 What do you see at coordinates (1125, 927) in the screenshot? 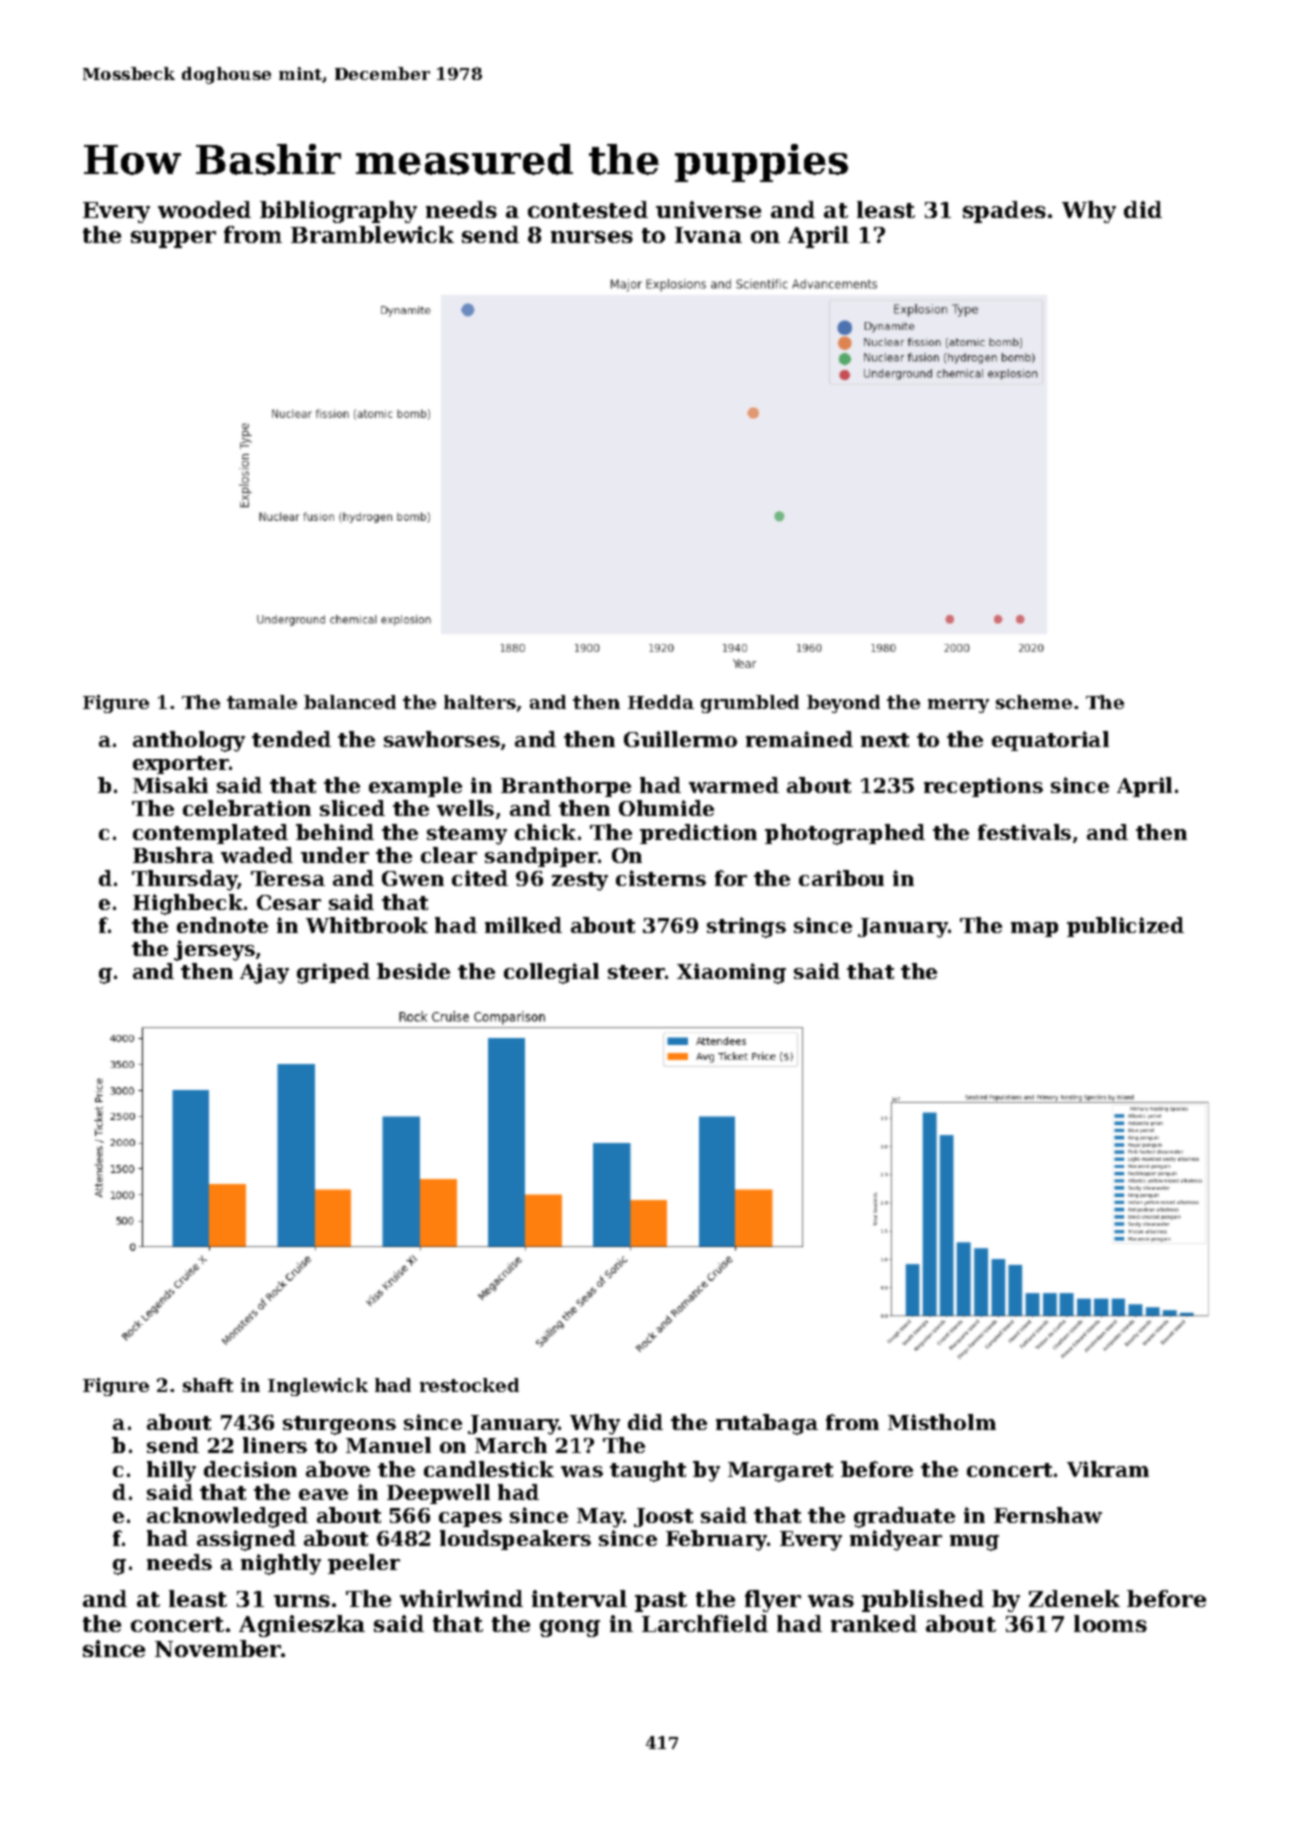
I see `publicized` at bounding box center [1125, 927].
